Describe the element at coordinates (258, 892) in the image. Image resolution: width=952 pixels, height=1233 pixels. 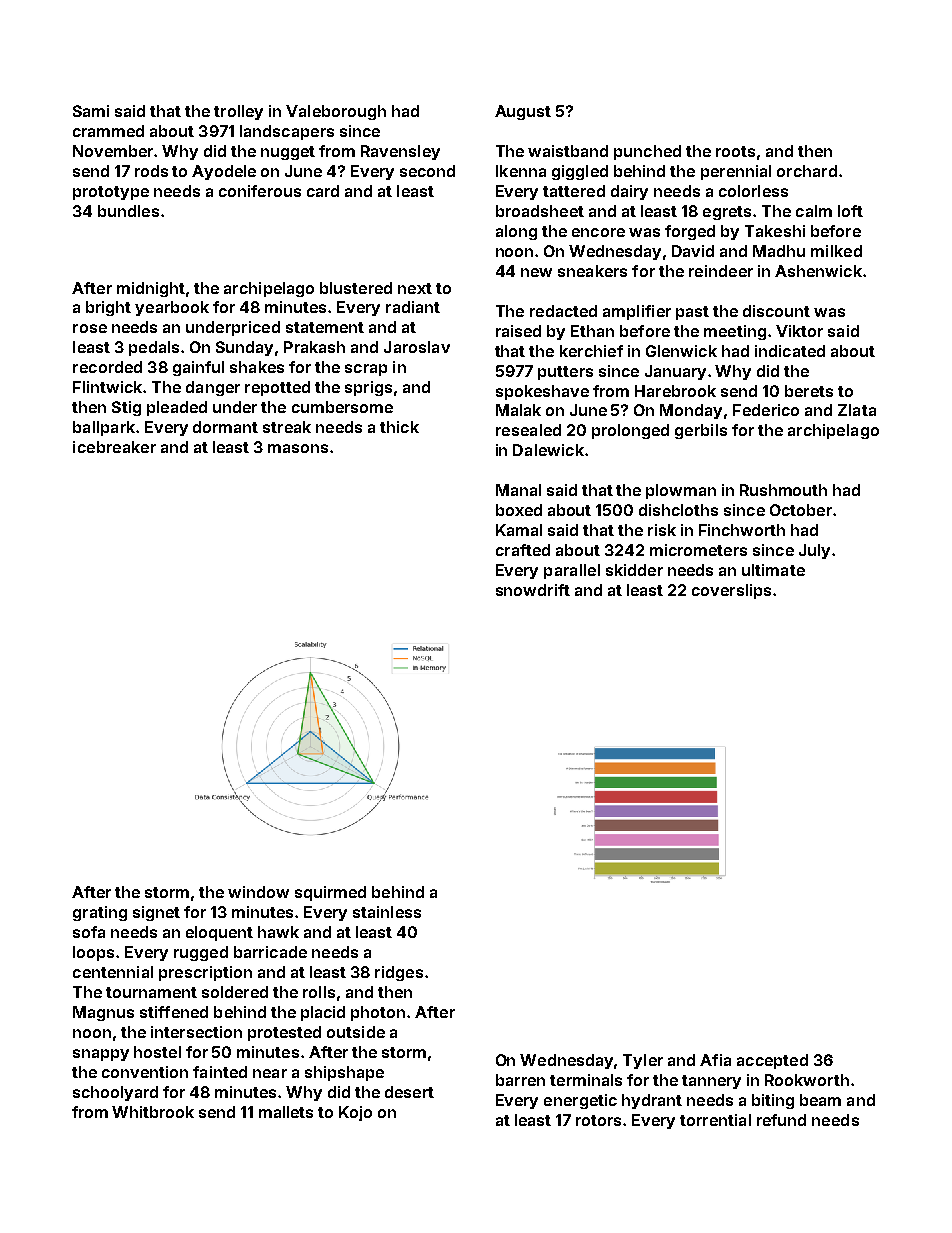
I see `window` at that location.
